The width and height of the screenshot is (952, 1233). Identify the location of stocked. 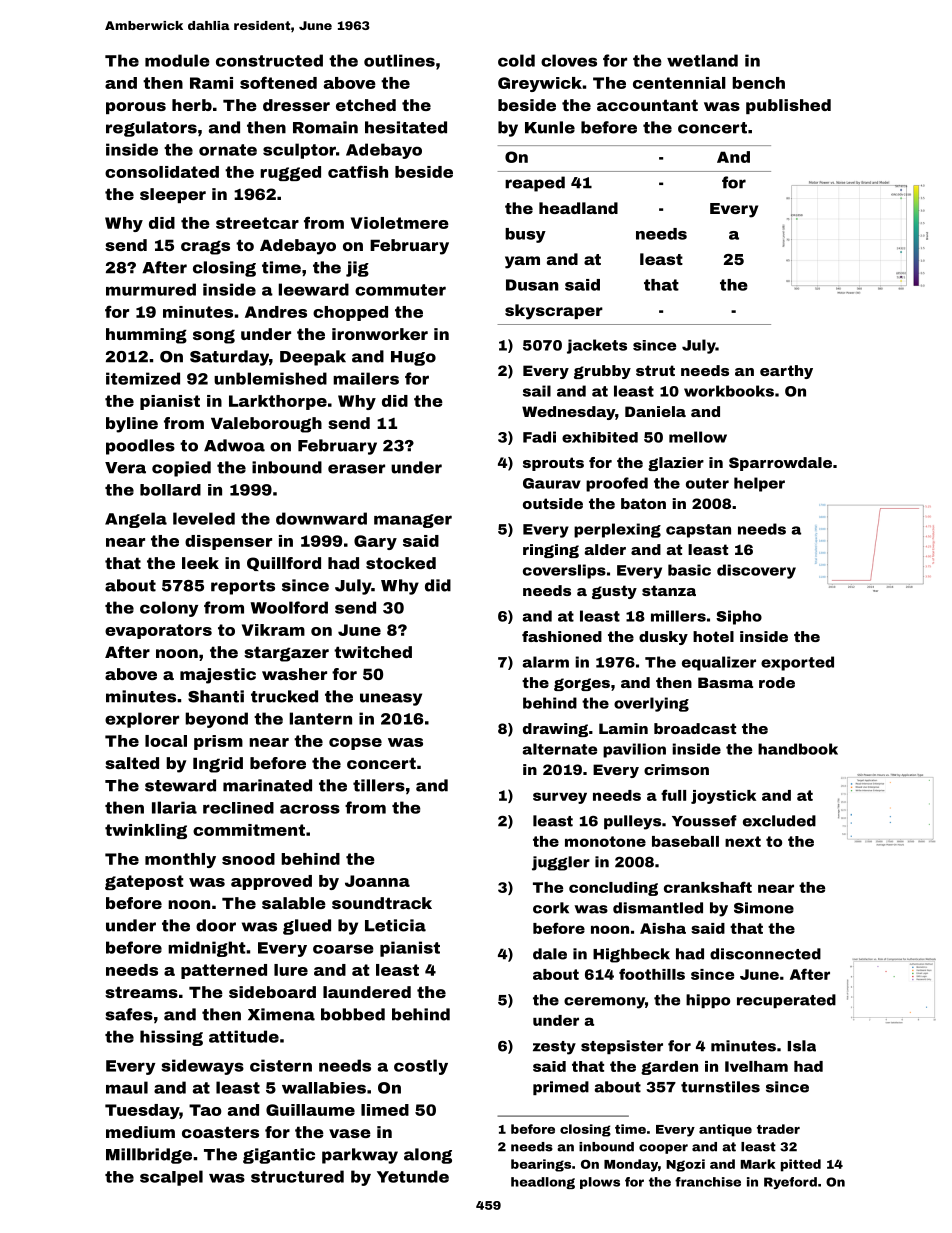
(401, 563).
